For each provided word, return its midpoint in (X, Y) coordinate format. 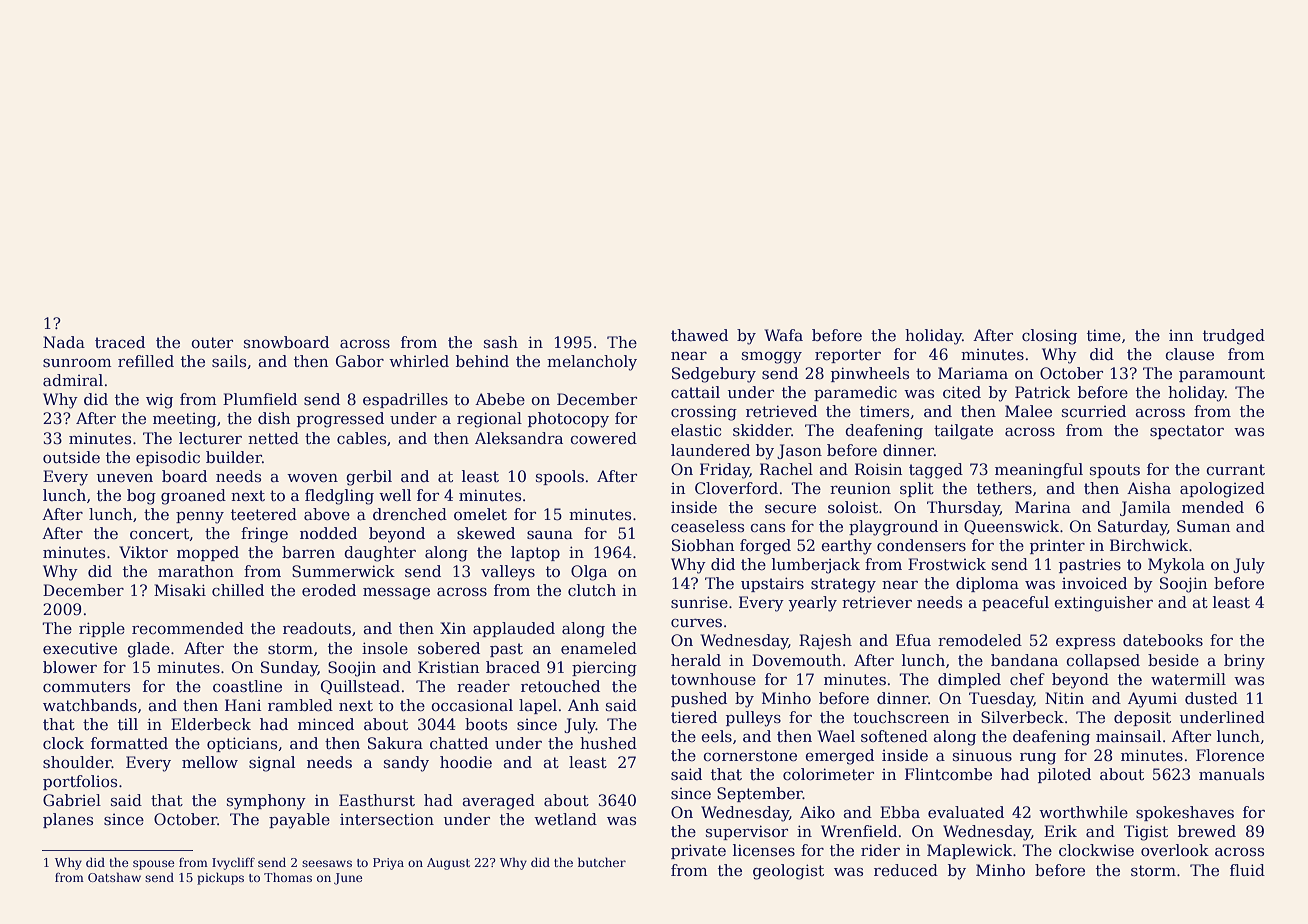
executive (80, 649)
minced (326, 724)
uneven (125, 478)
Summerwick (343, 571)
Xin (453, 628)
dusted (1211, 698)
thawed (699, 335)
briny (1244, 662)
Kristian (448, 667)
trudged (1234, 337)
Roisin (878, 469)
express (1085, 643)
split (917, 489)
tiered (694, 717)
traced (120, 342)
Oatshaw (114, 877)
